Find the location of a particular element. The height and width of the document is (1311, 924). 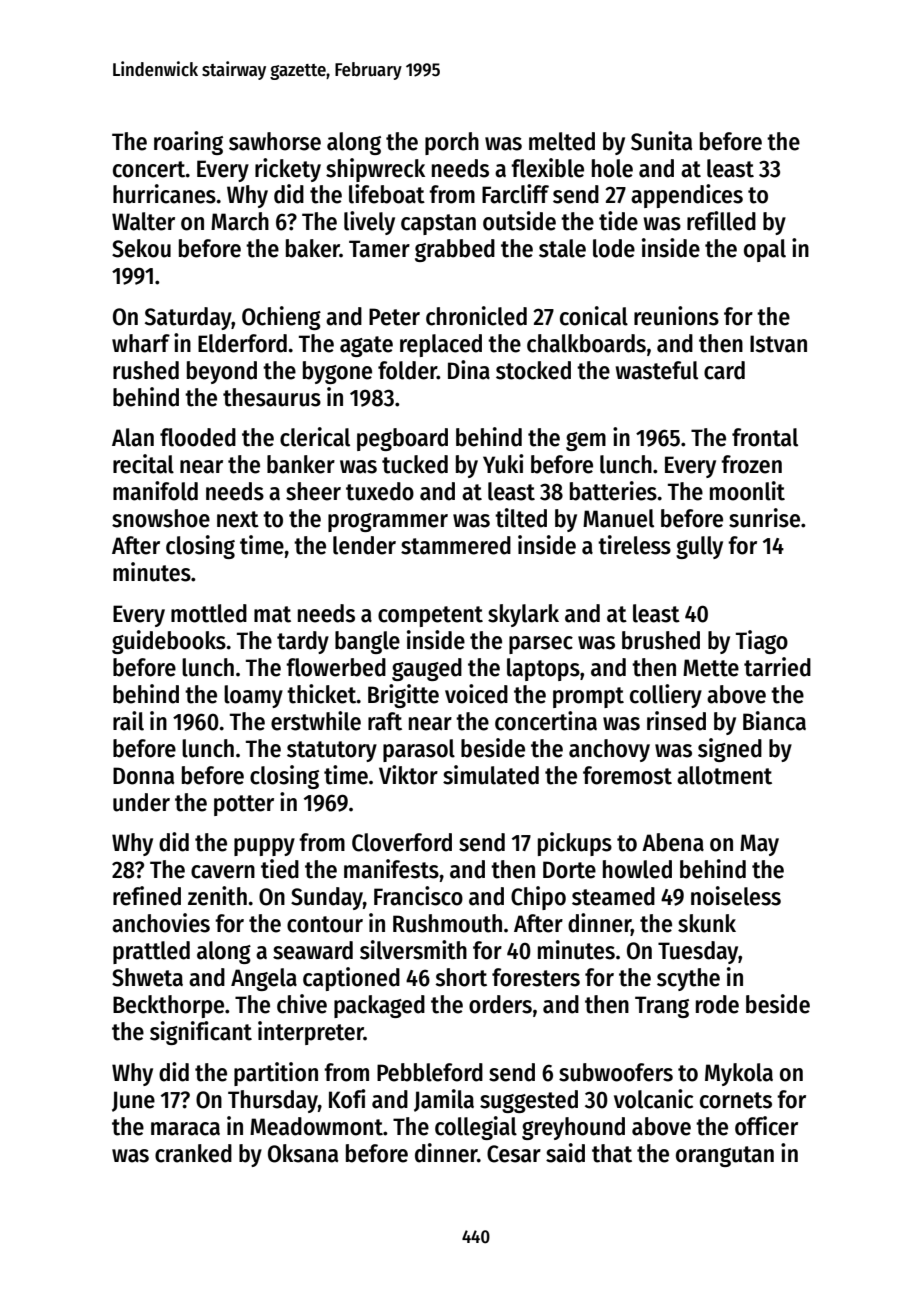

recital is located at coordinates (143, 464).
